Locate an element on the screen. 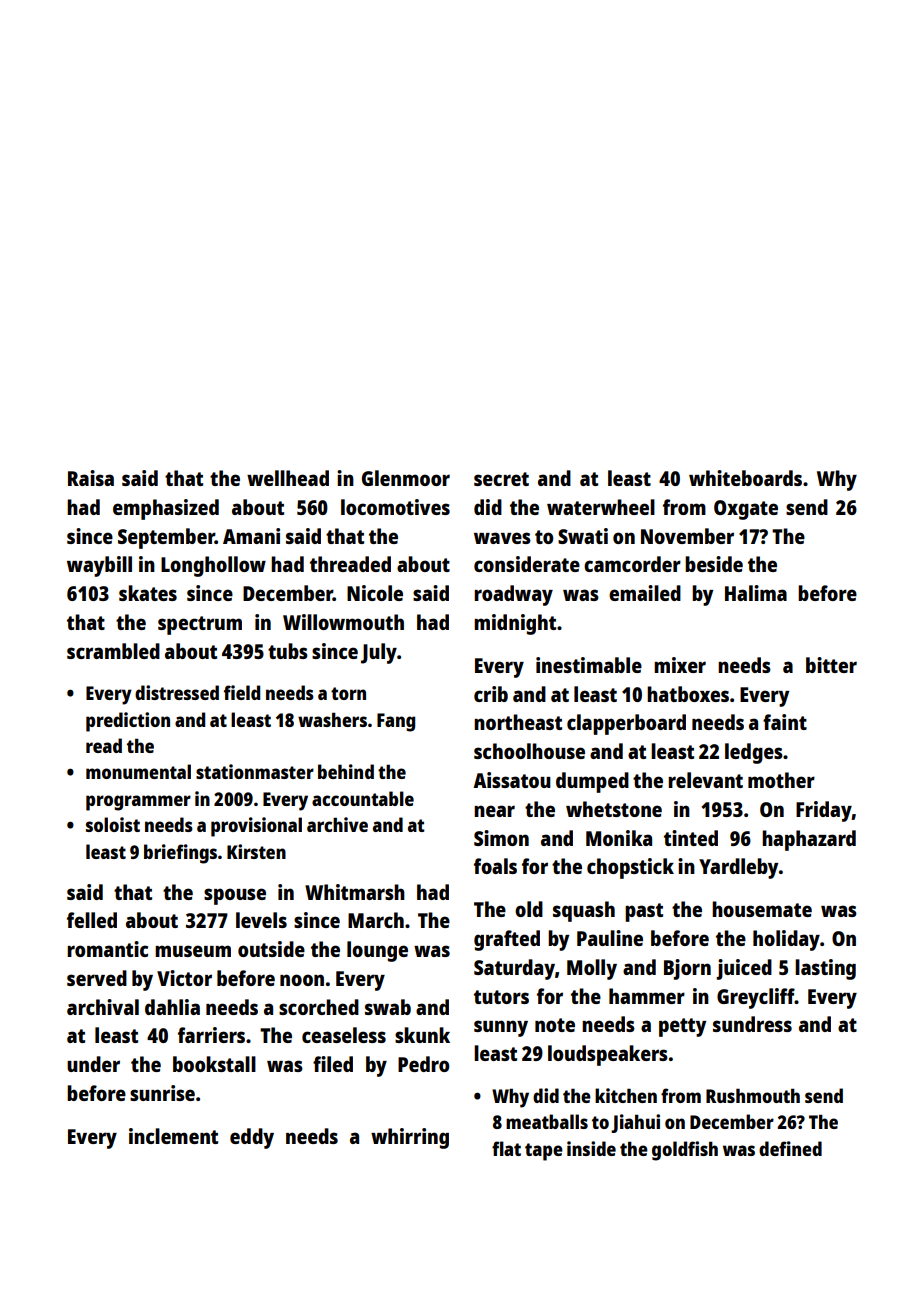 This screenshot has width=924, height=1314. Raisa is located at coordinates (91, 478).
